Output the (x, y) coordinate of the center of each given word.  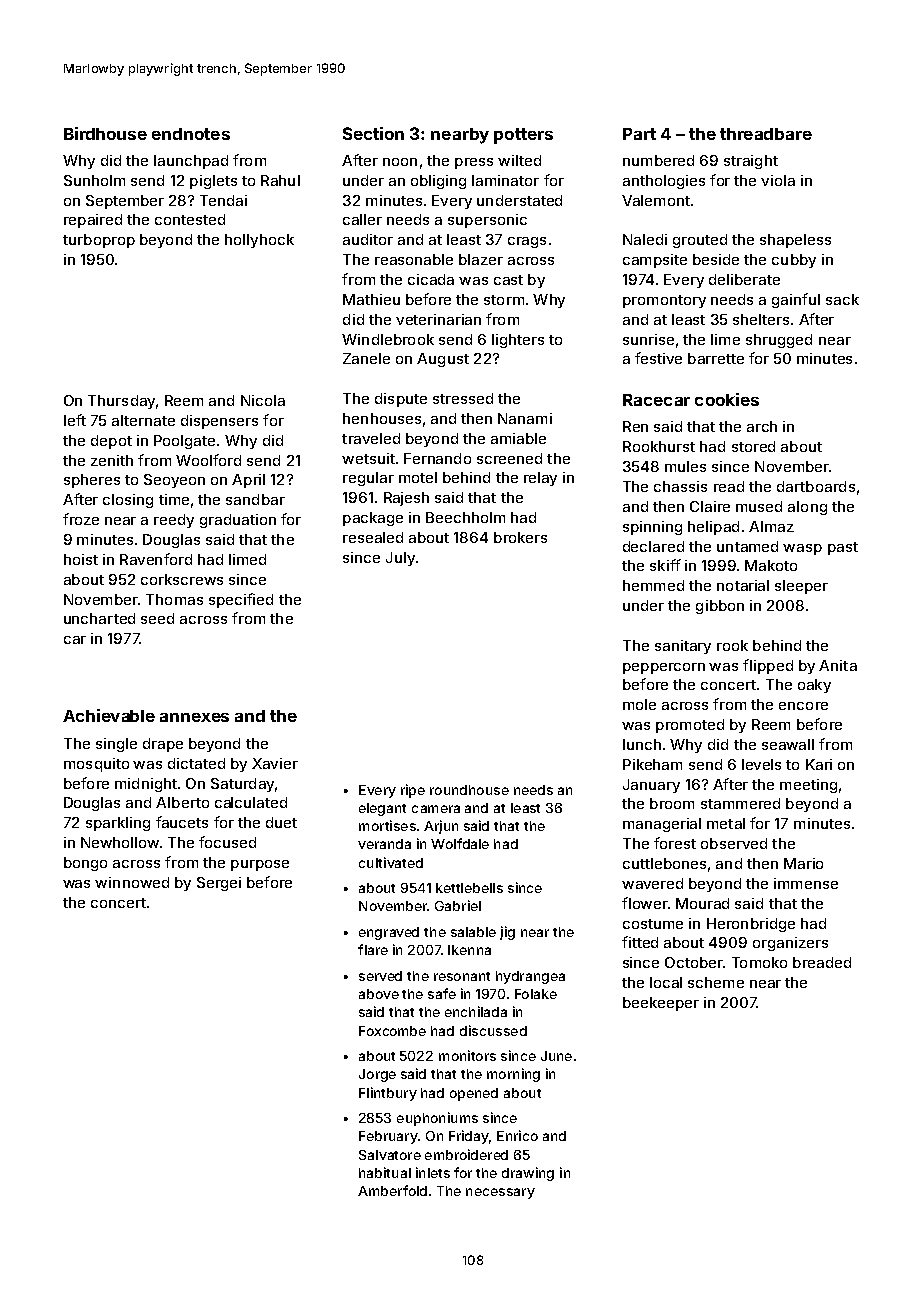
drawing (528, 1174)
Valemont (656, 200)
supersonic (487, 221)
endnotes (191, 134)
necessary (500, 1193)
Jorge (377, 1075)
